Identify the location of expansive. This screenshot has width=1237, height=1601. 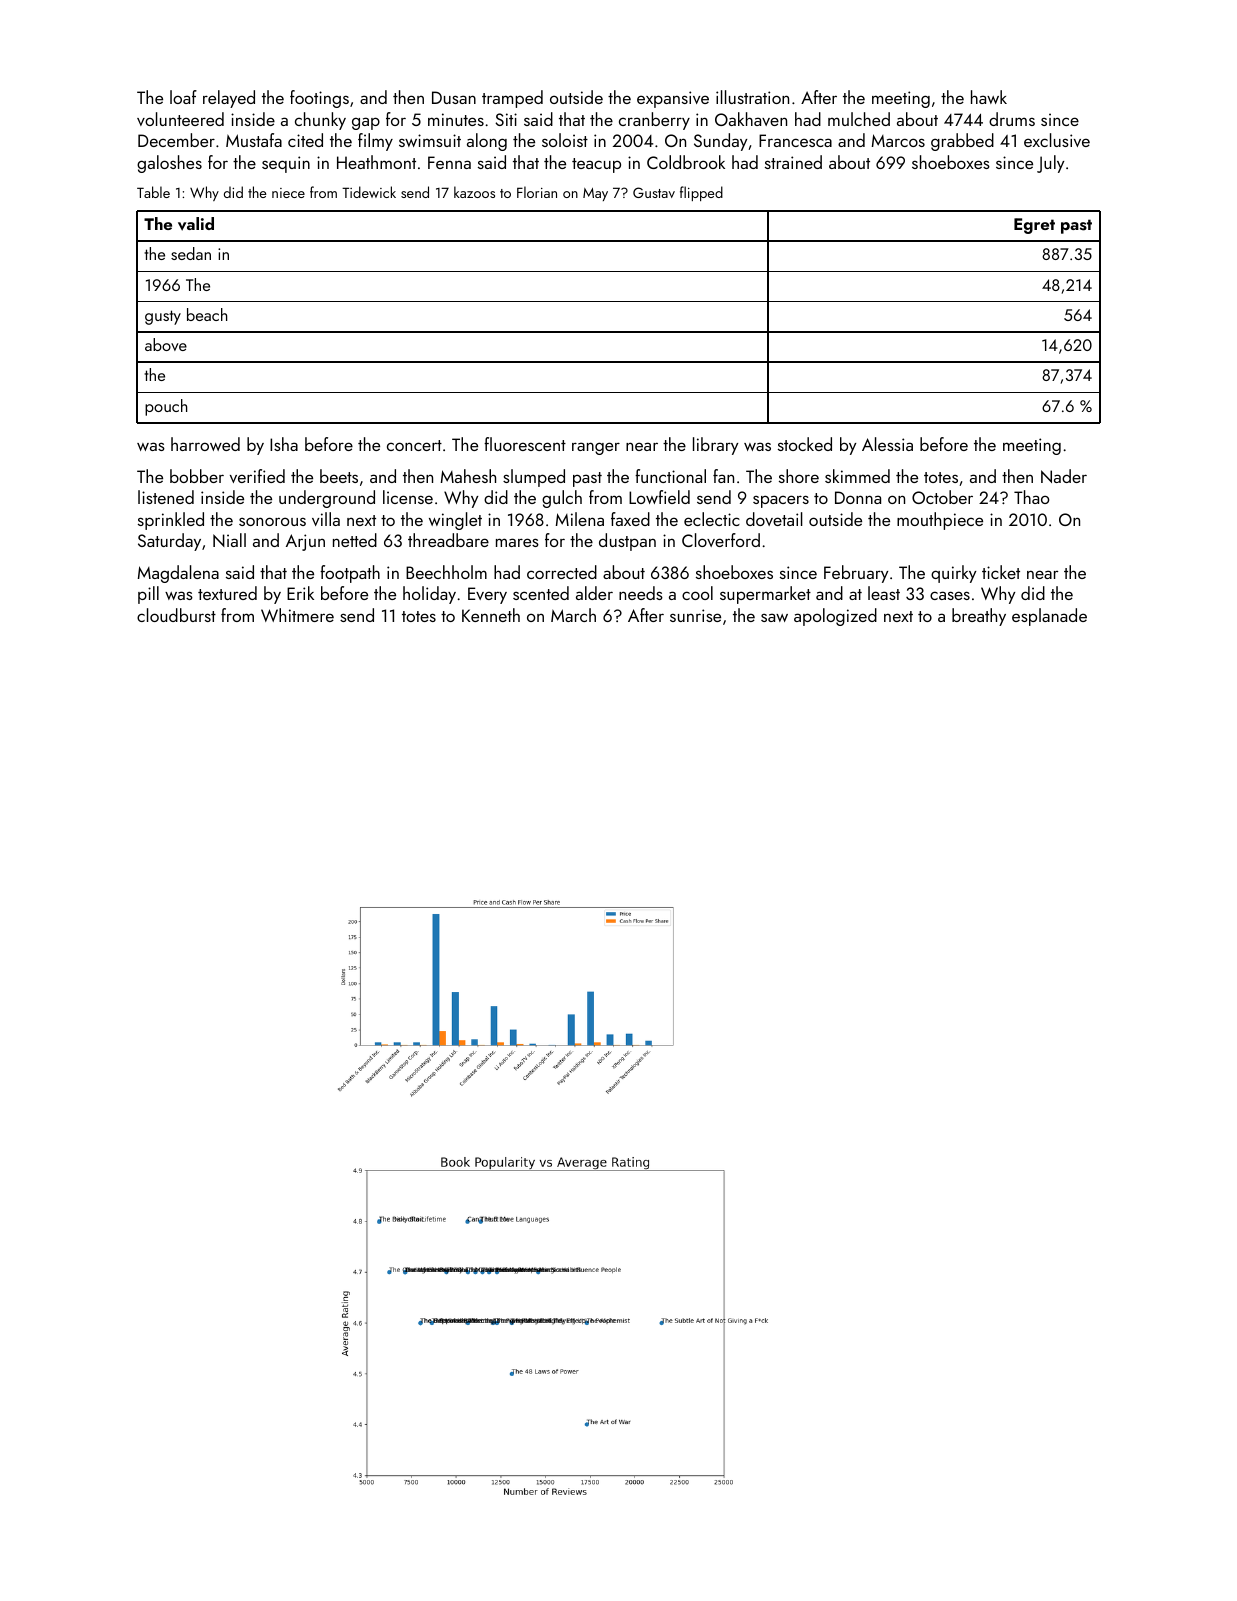
(673, 99).
